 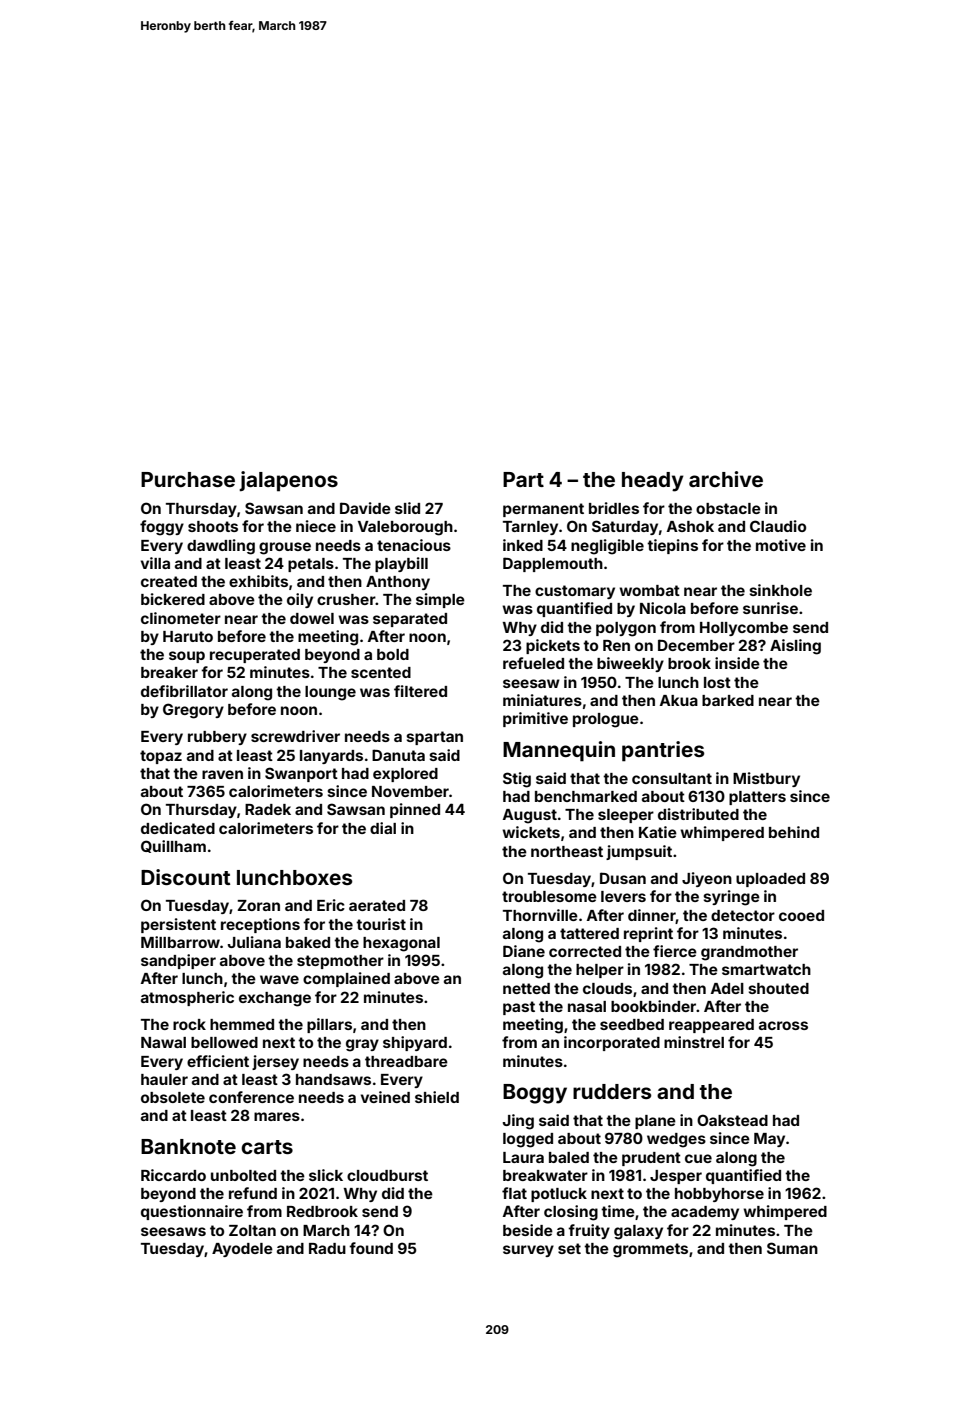 What do you see at coordinates (606, 720) in the image?
I see `prologue` at bounding box center [606, 720].
